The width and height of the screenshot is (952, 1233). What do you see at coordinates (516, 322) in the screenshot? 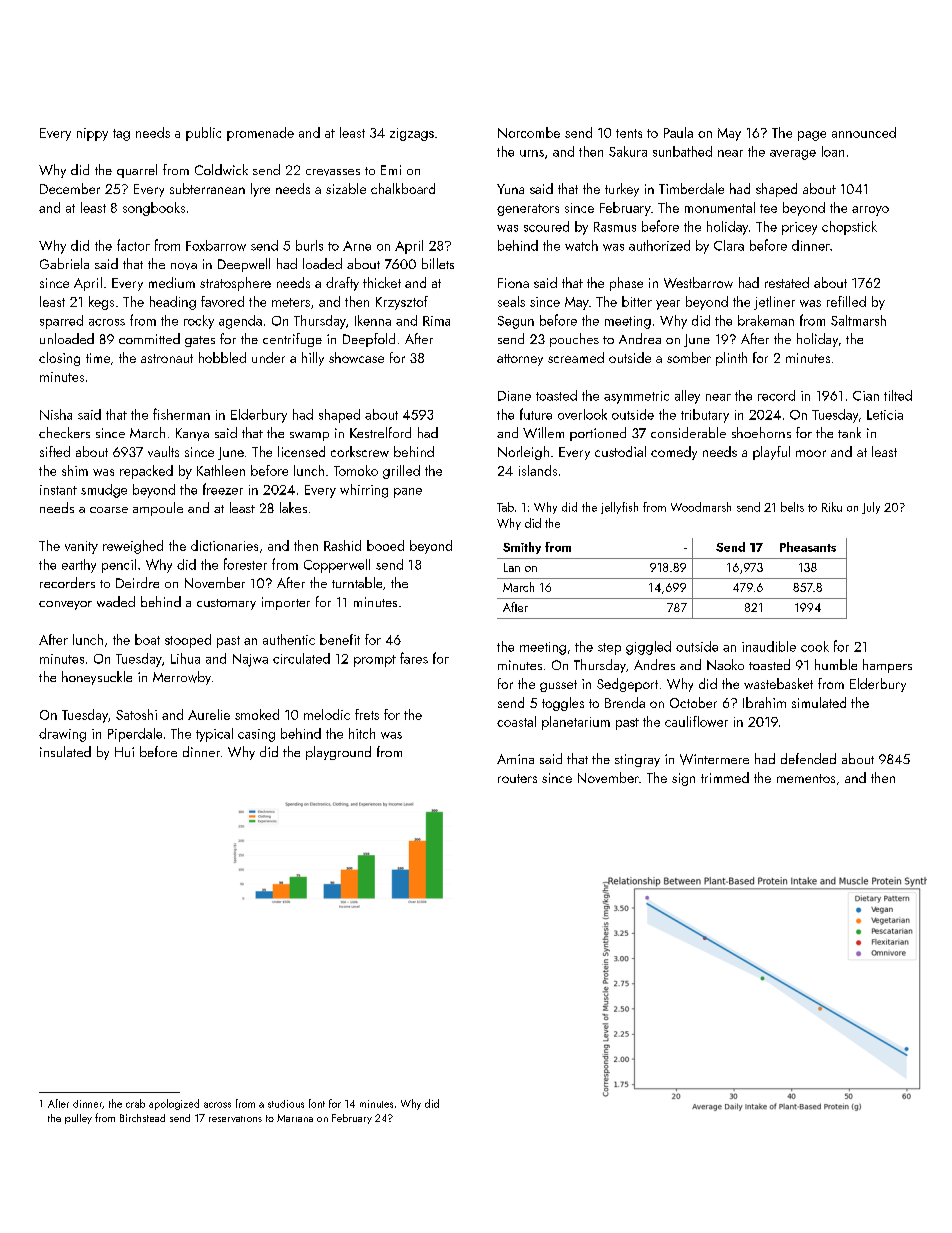
I see `Segun` at bounding box center [516, 322].
